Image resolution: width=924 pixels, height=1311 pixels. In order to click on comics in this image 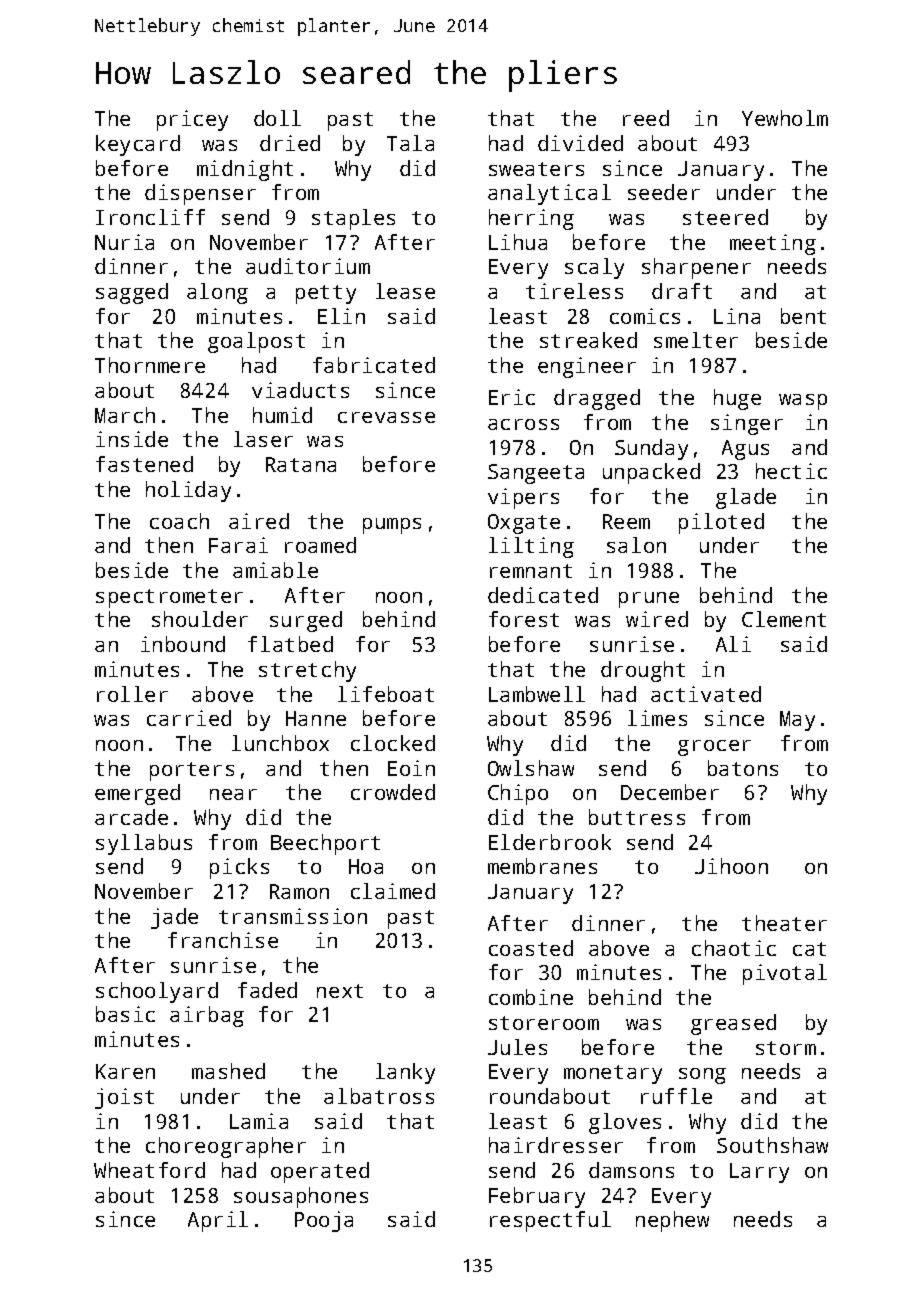, I will do `click(645, 316)`.
